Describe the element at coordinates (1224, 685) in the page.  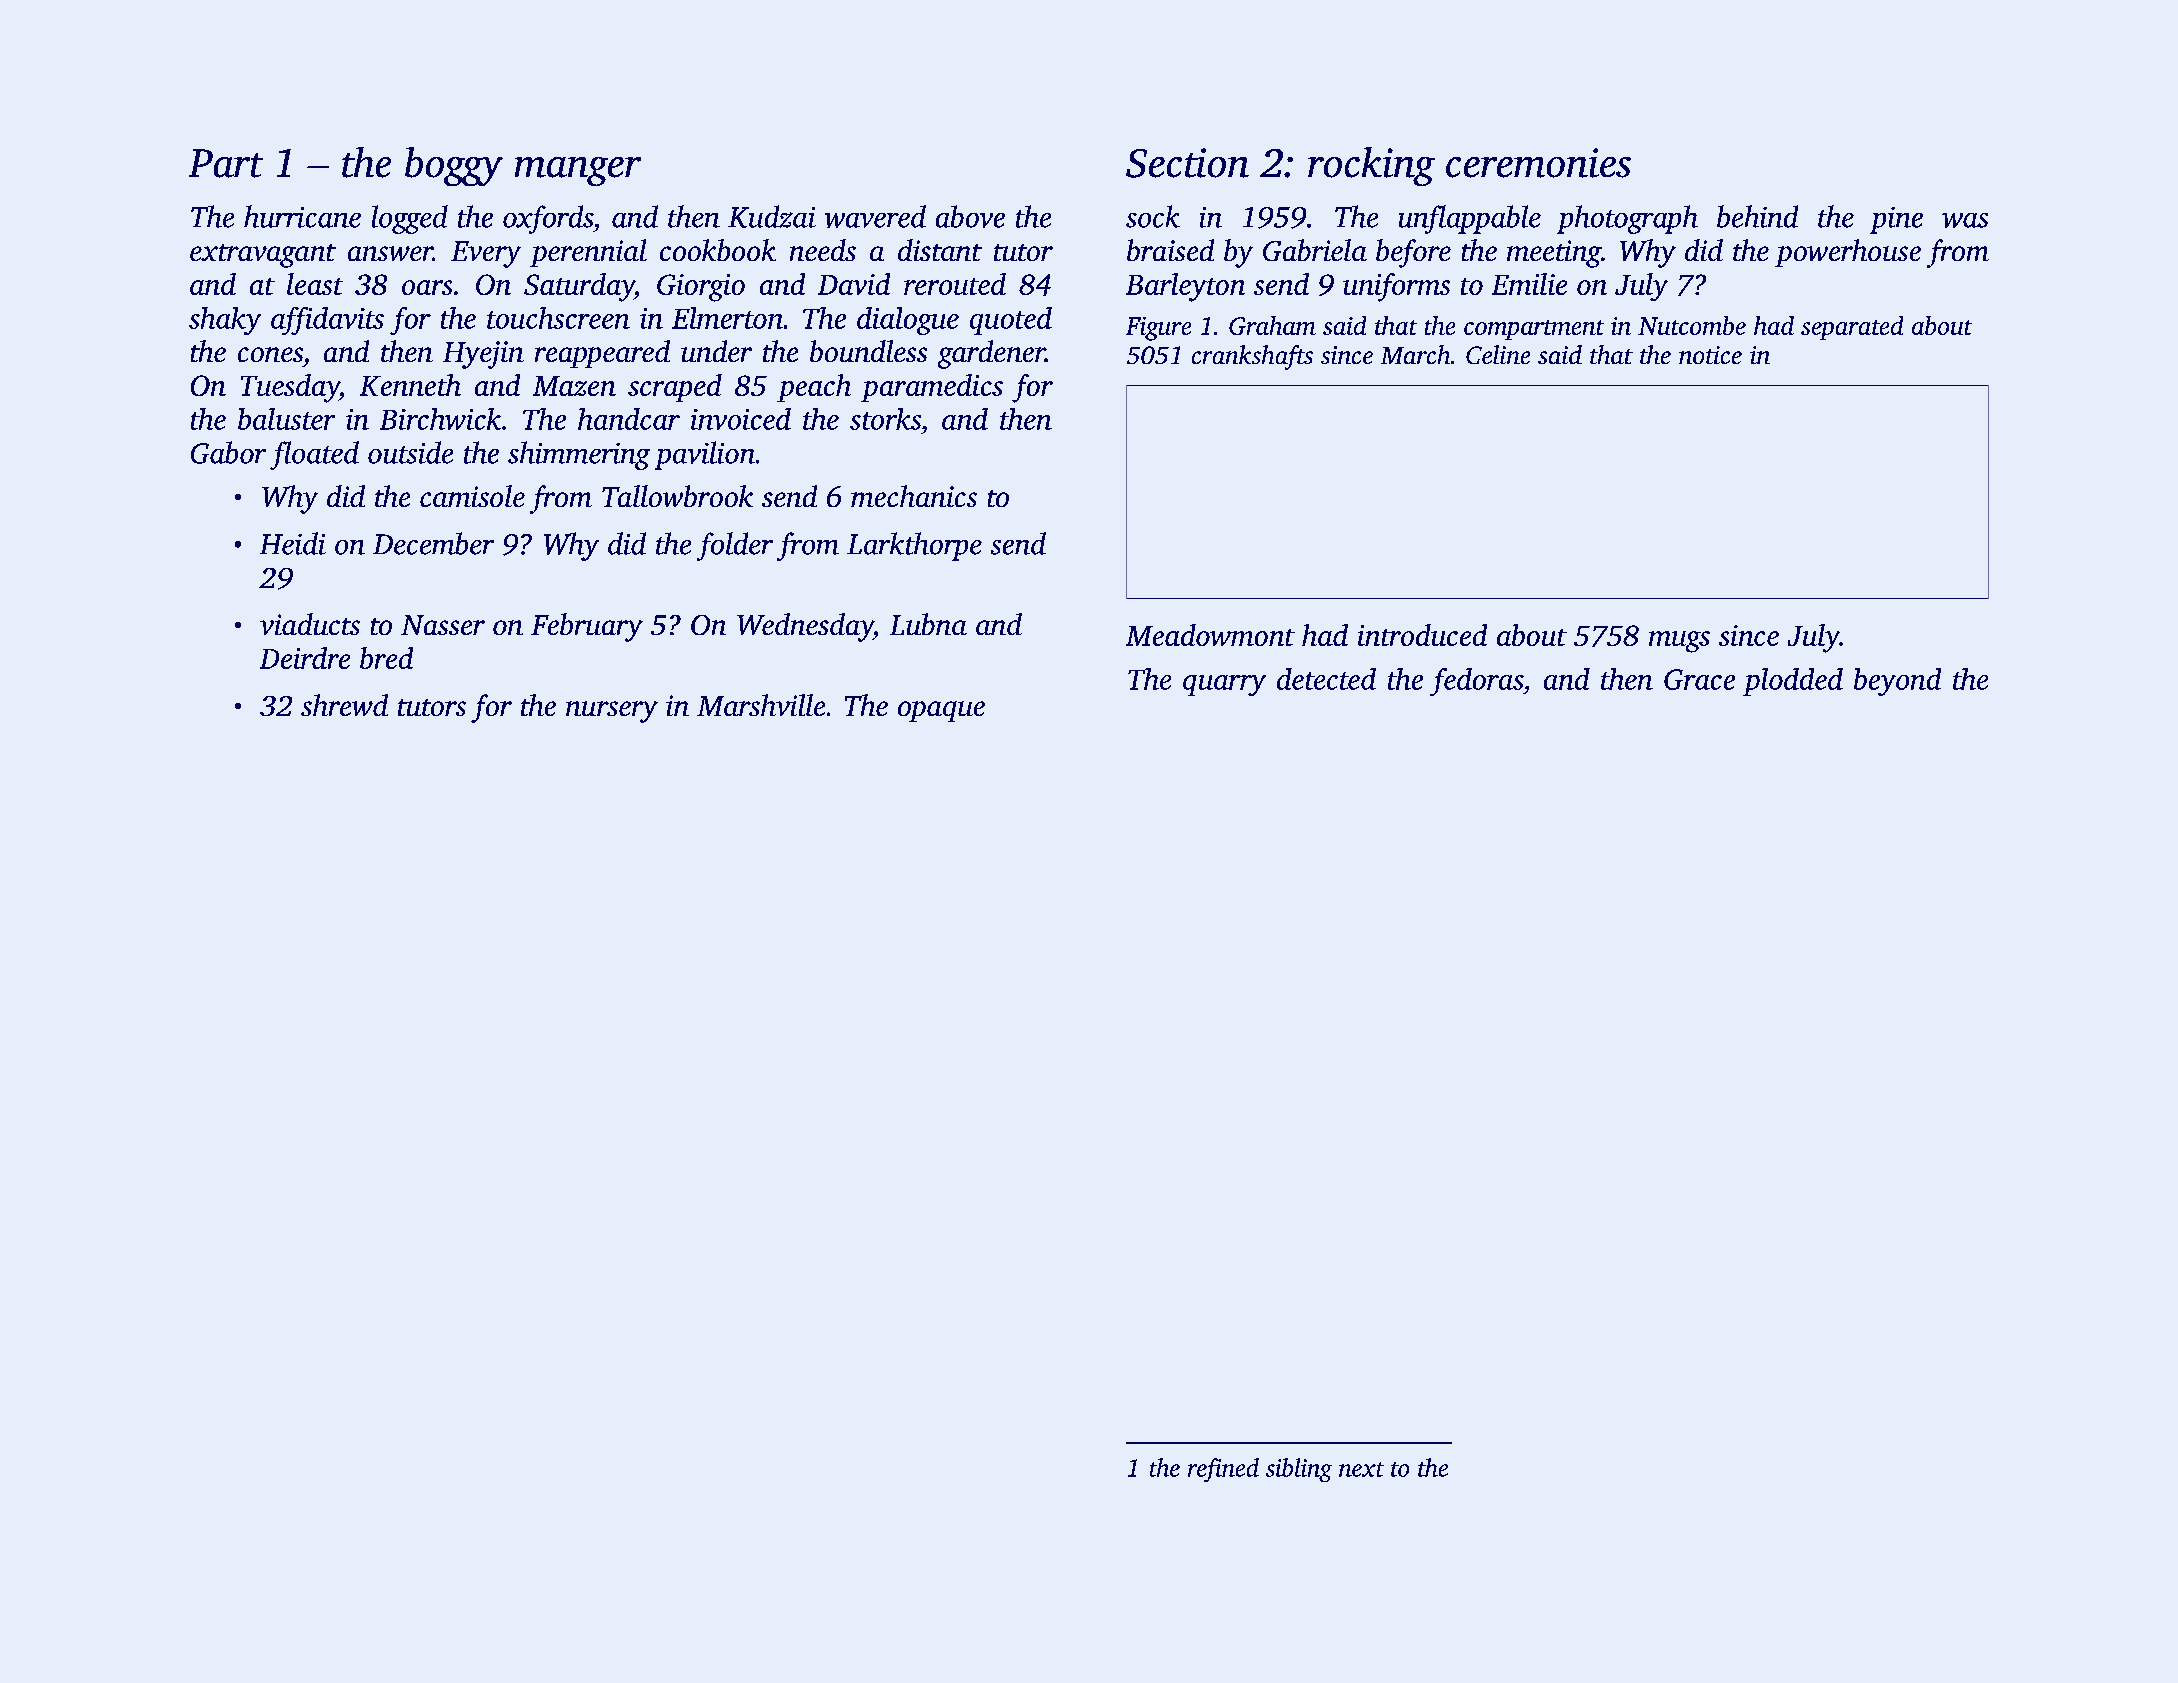
I see `quarry` at that location.
